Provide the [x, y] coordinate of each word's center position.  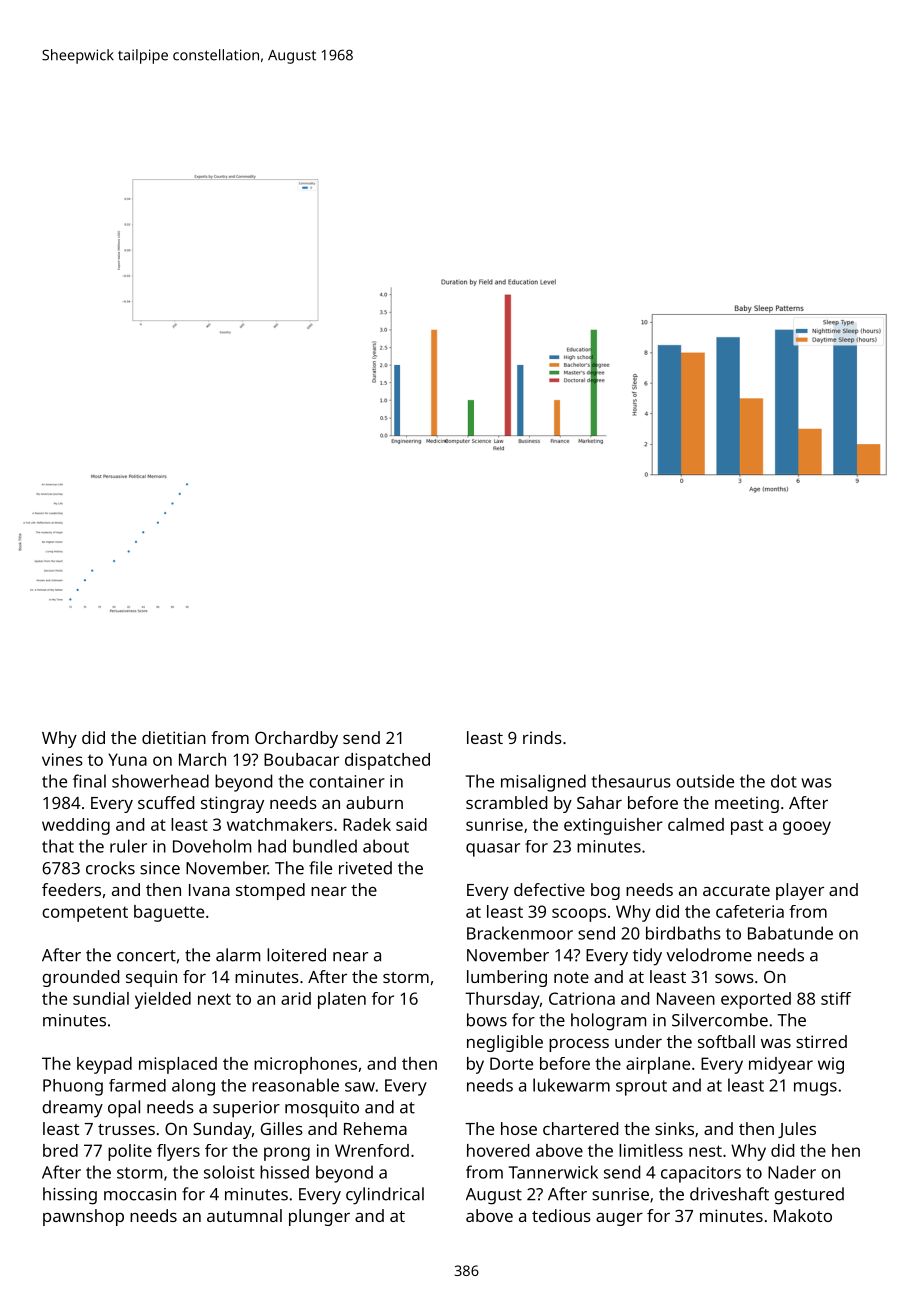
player [800, 891]
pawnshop [83, 1217]
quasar [493, 850]
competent [85, 914]
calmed [696, 824]
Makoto [803, 1215]
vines [62, 759]
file [320, 868]
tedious [561, 1215]
